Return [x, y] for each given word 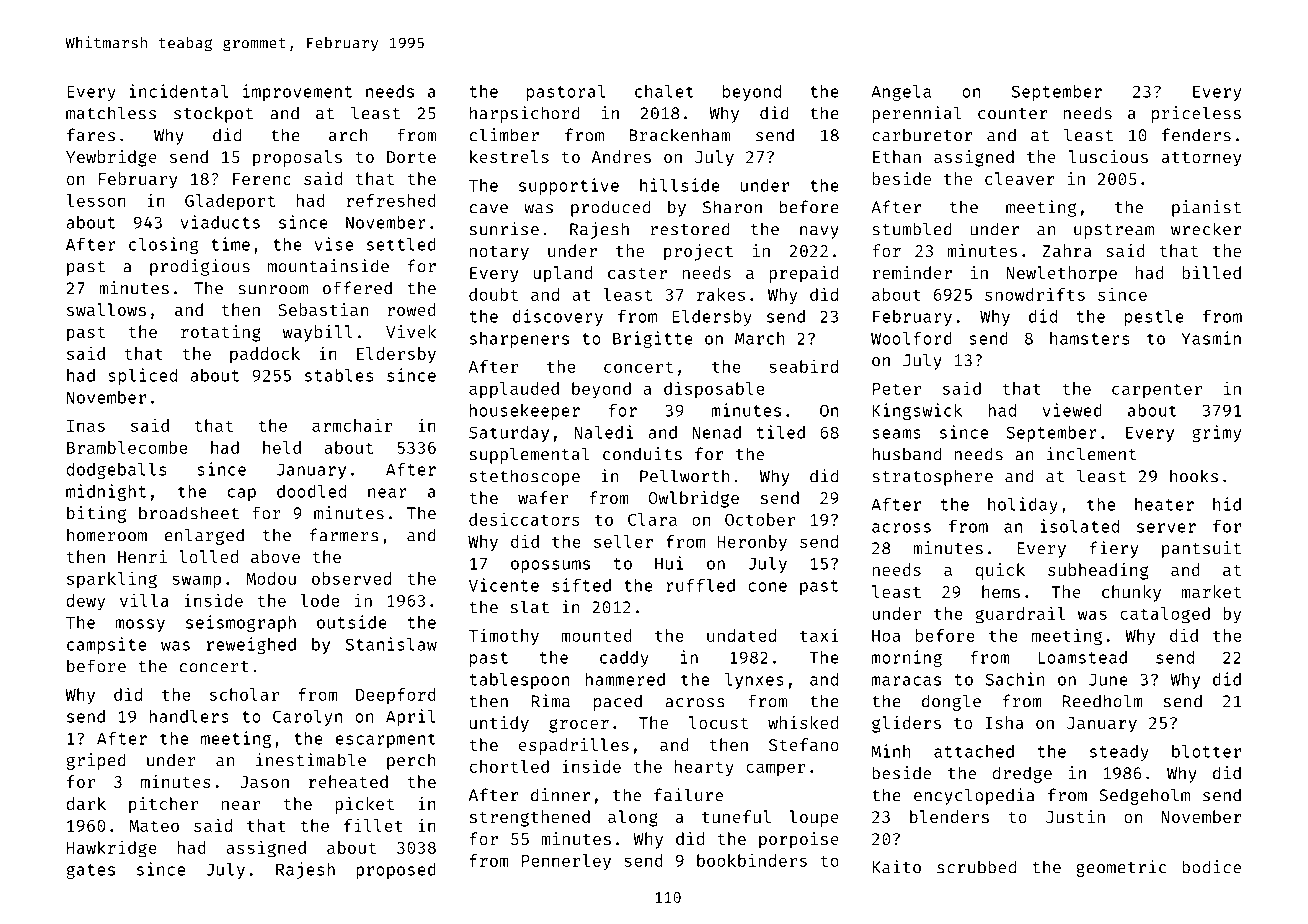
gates [91, 871]
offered [357, 288]
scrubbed [976, 867]
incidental [178, 91]
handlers [189, 716]
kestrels [509, 156]
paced [618, 702]
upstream [1114, 231]
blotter [1206, 751]
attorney [1201, 159]
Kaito [897, 867]
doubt [493, 294]
